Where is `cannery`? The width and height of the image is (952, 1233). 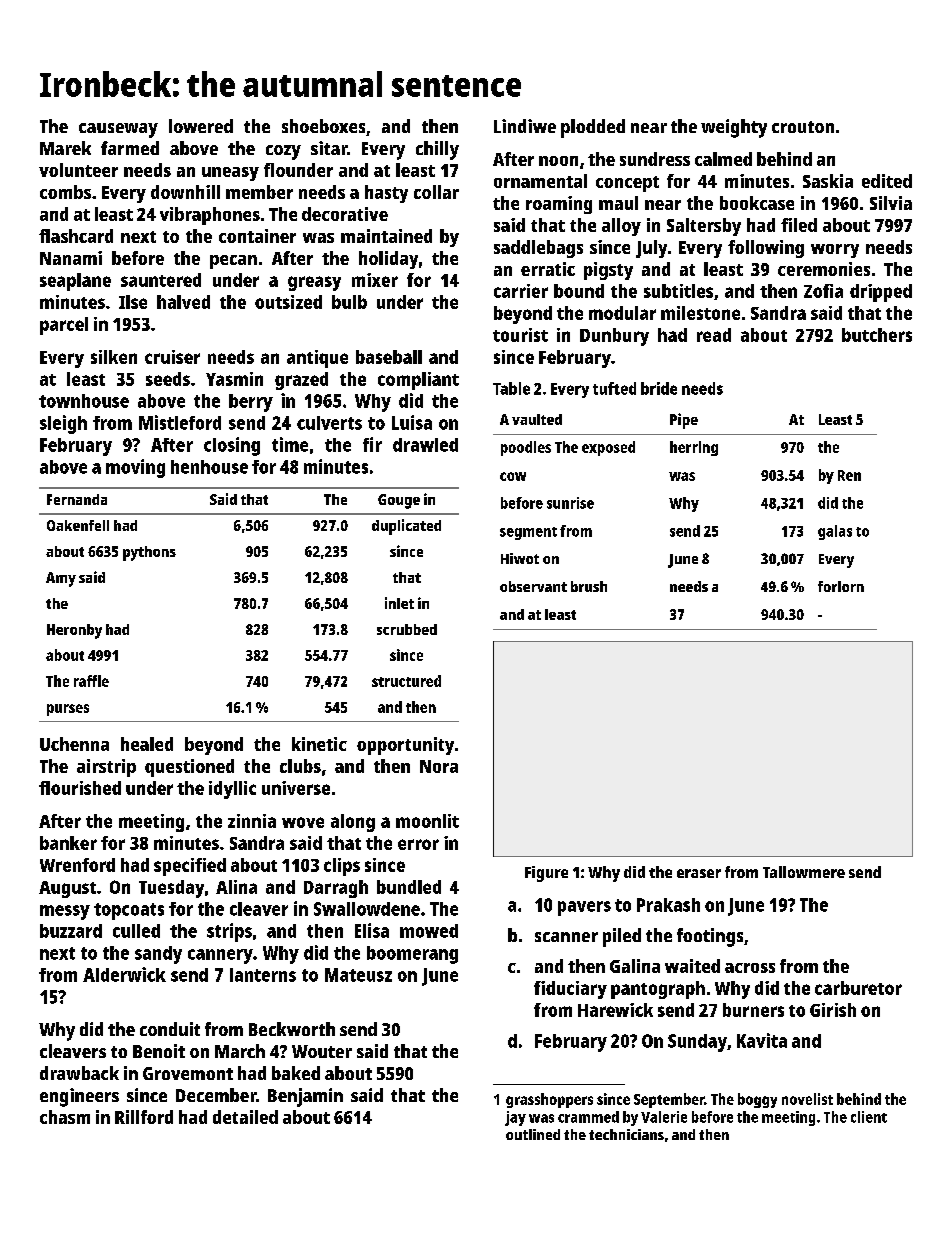
cannery is located at coordinates (220, 956).
